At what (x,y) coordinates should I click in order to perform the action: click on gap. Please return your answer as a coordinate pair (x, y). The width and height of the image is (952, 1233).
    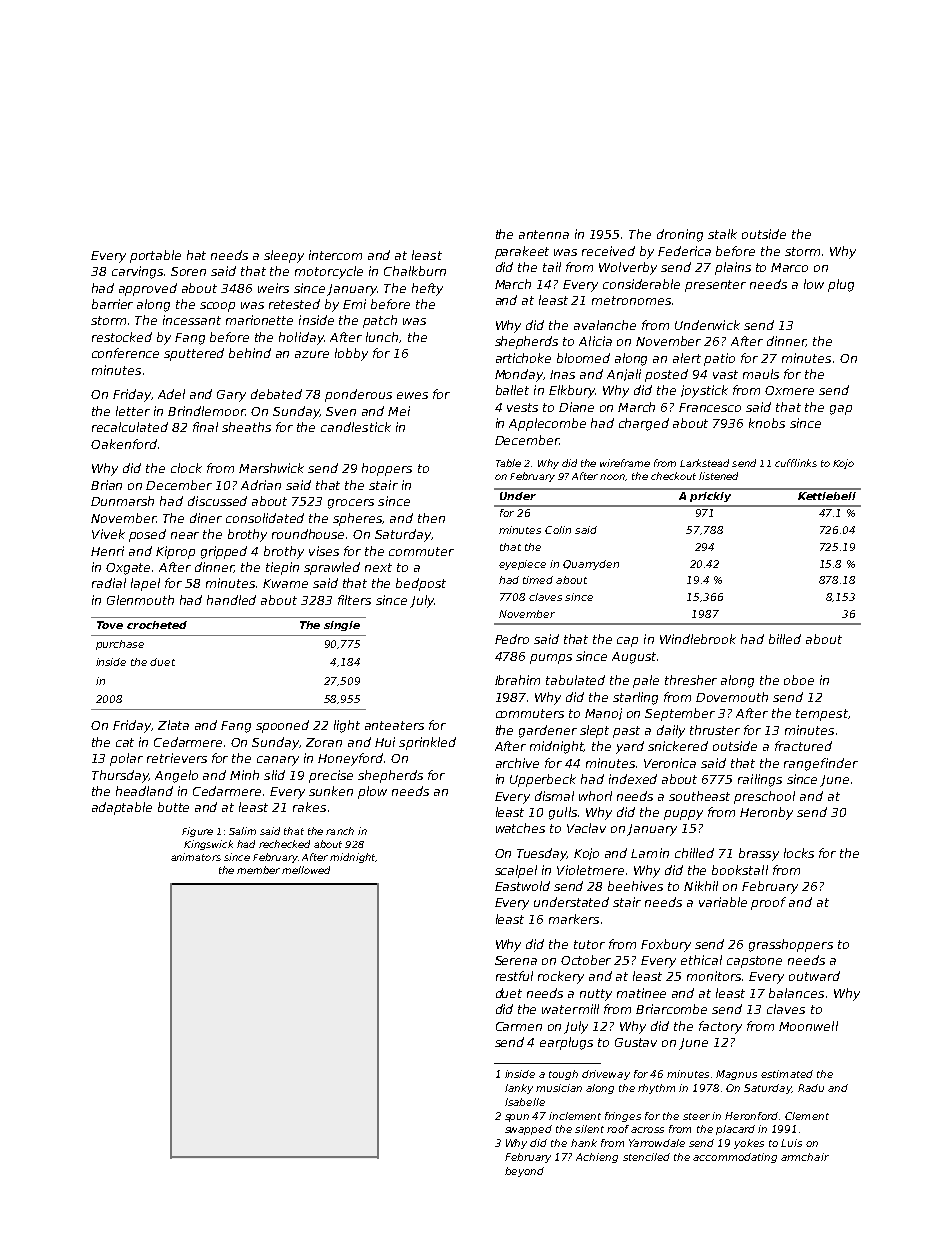
    Looking at the image, I should click on (841, 410).
